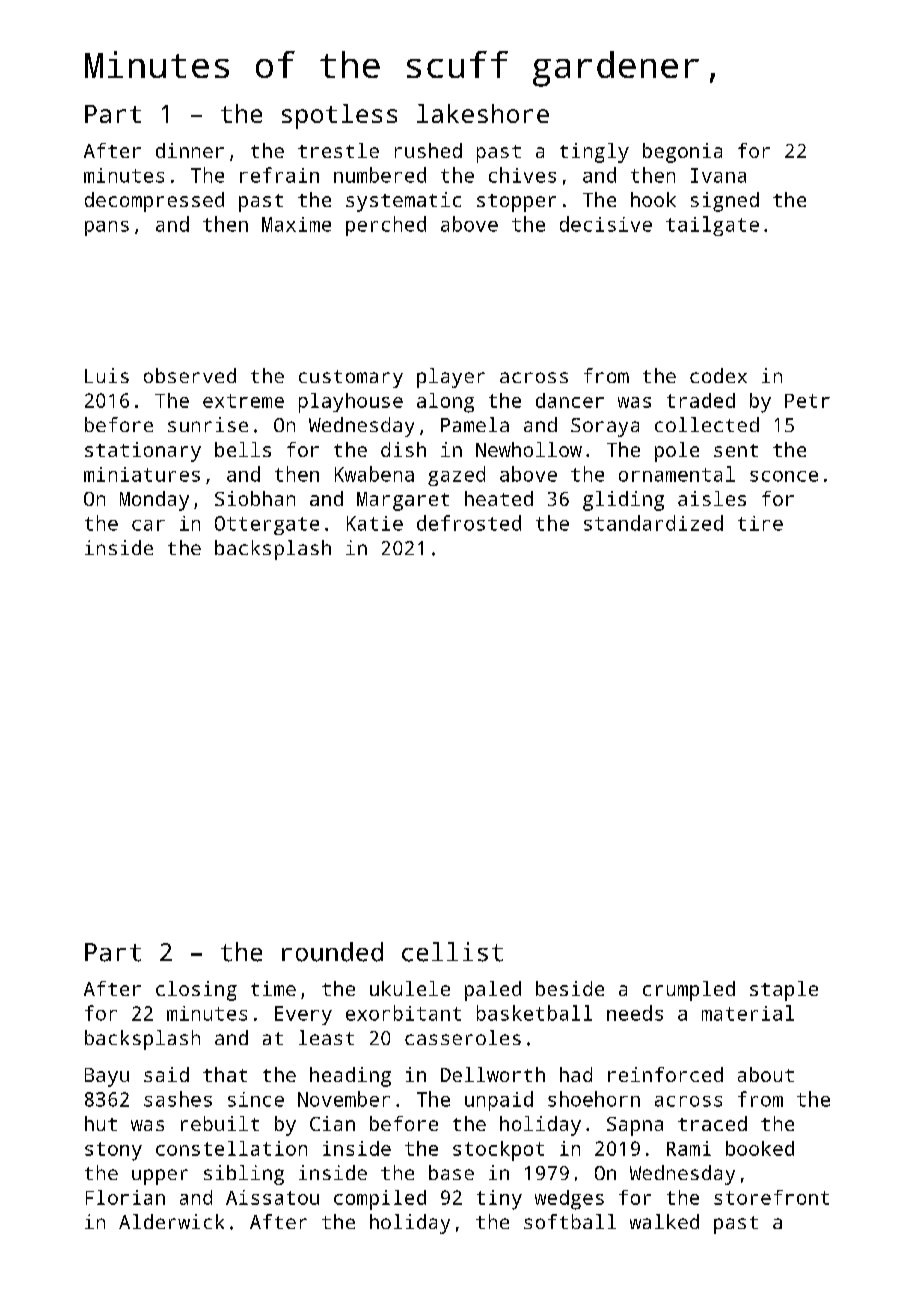  What do you see at coordinates (178, 1099) in the page?
I see `sashes` at bounding box center [178, 1099].
